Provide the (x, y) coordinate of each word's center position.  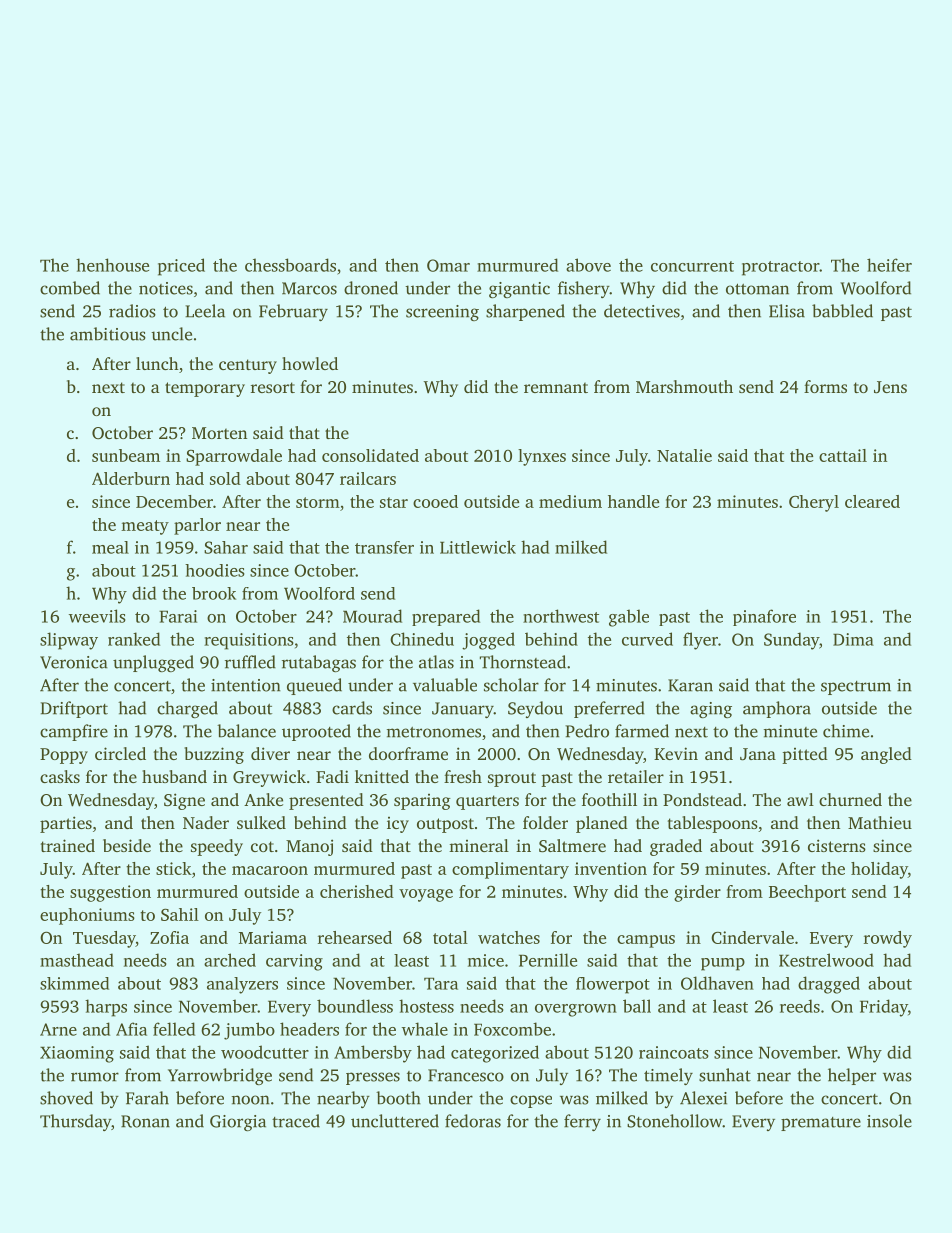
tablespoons (713, 824)
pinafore (764, 617)
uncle (171, 334)
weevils (97, 616)
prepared (446, 617)
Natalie (684, 455)
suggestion (110, 893)
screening (442, 313)
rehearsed (355, 937)
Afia (131, 1029)
